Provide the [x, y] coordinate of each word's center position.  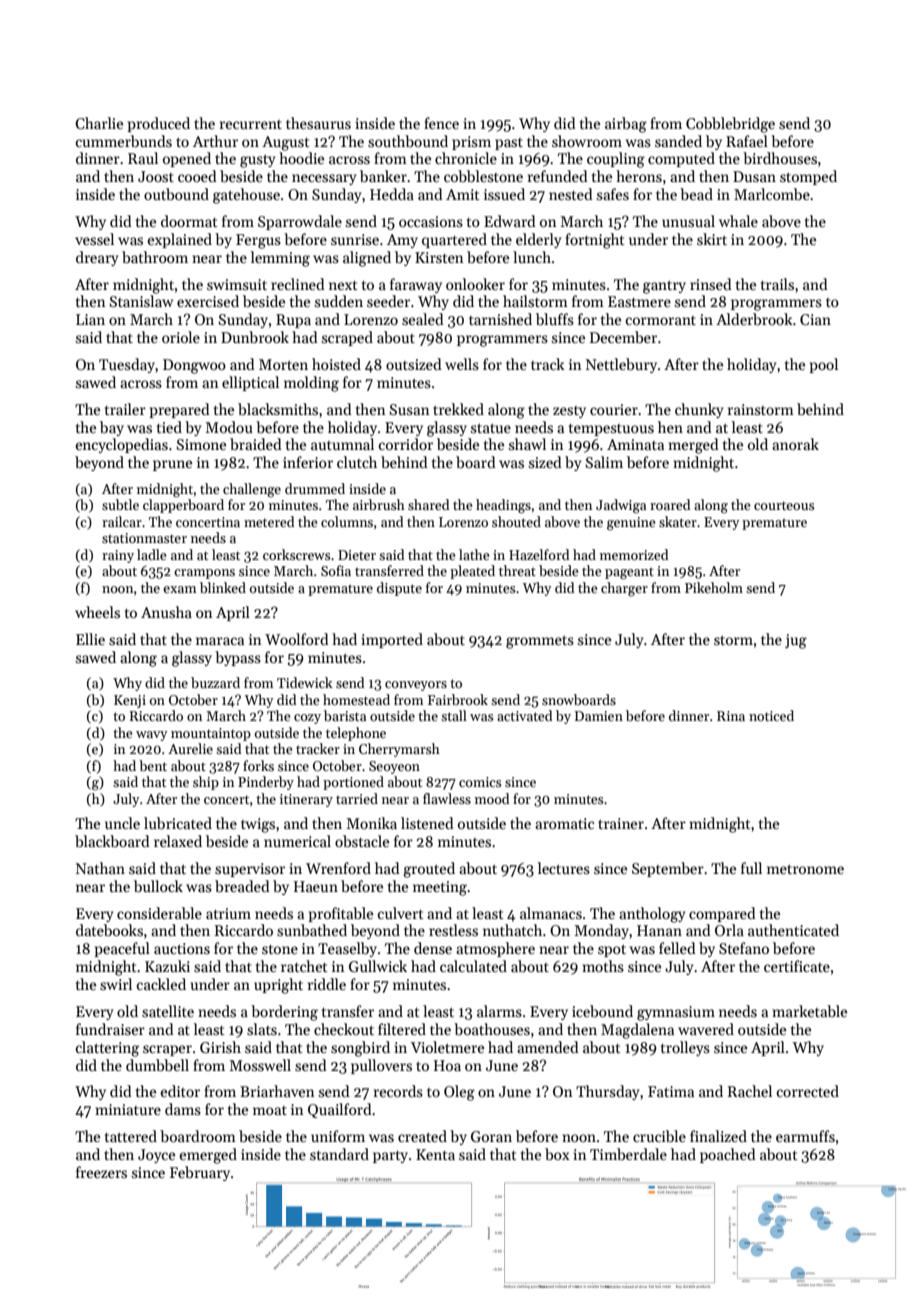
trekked [458, 409]
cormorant [661, 320]
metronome [805, 869]
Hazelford [539, 554]
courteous [784, 505]
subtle [120, 504]
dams [183, 1109]
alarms [499, 1011]
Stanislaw [141, 301]
